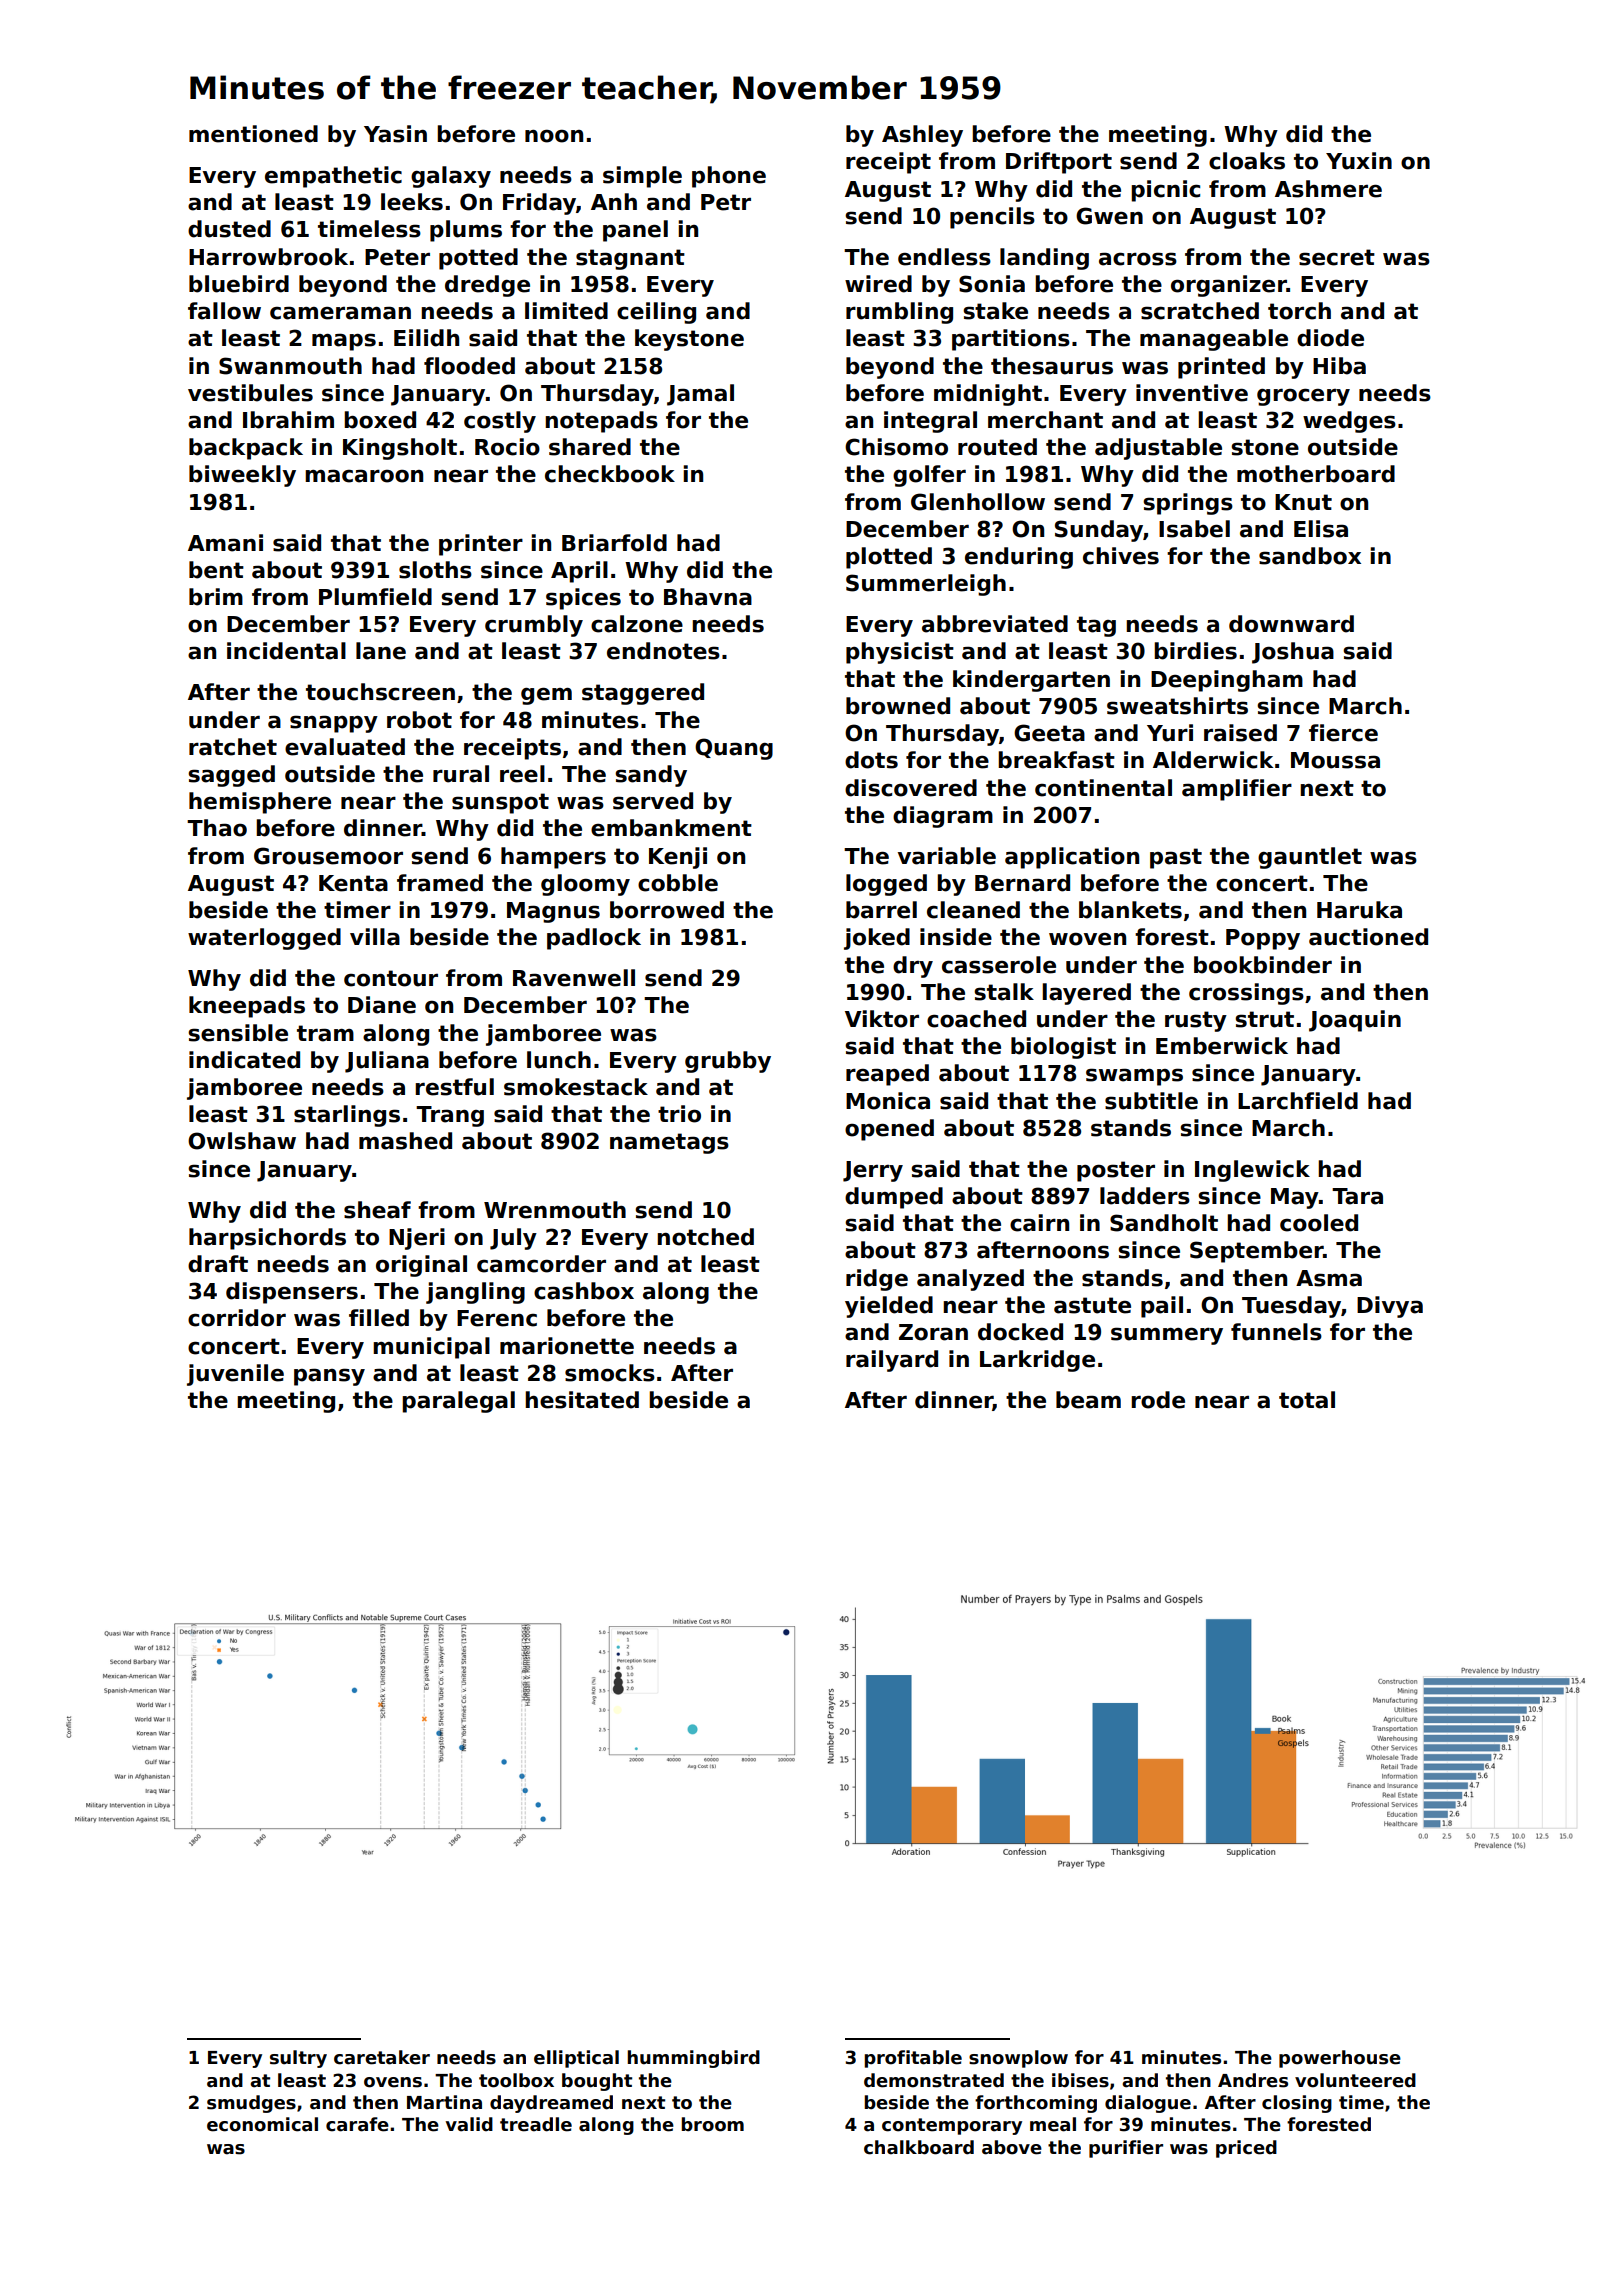 The height and width of the image is (2292, 1620). I want to click on profitable, so click(913, 2059).
